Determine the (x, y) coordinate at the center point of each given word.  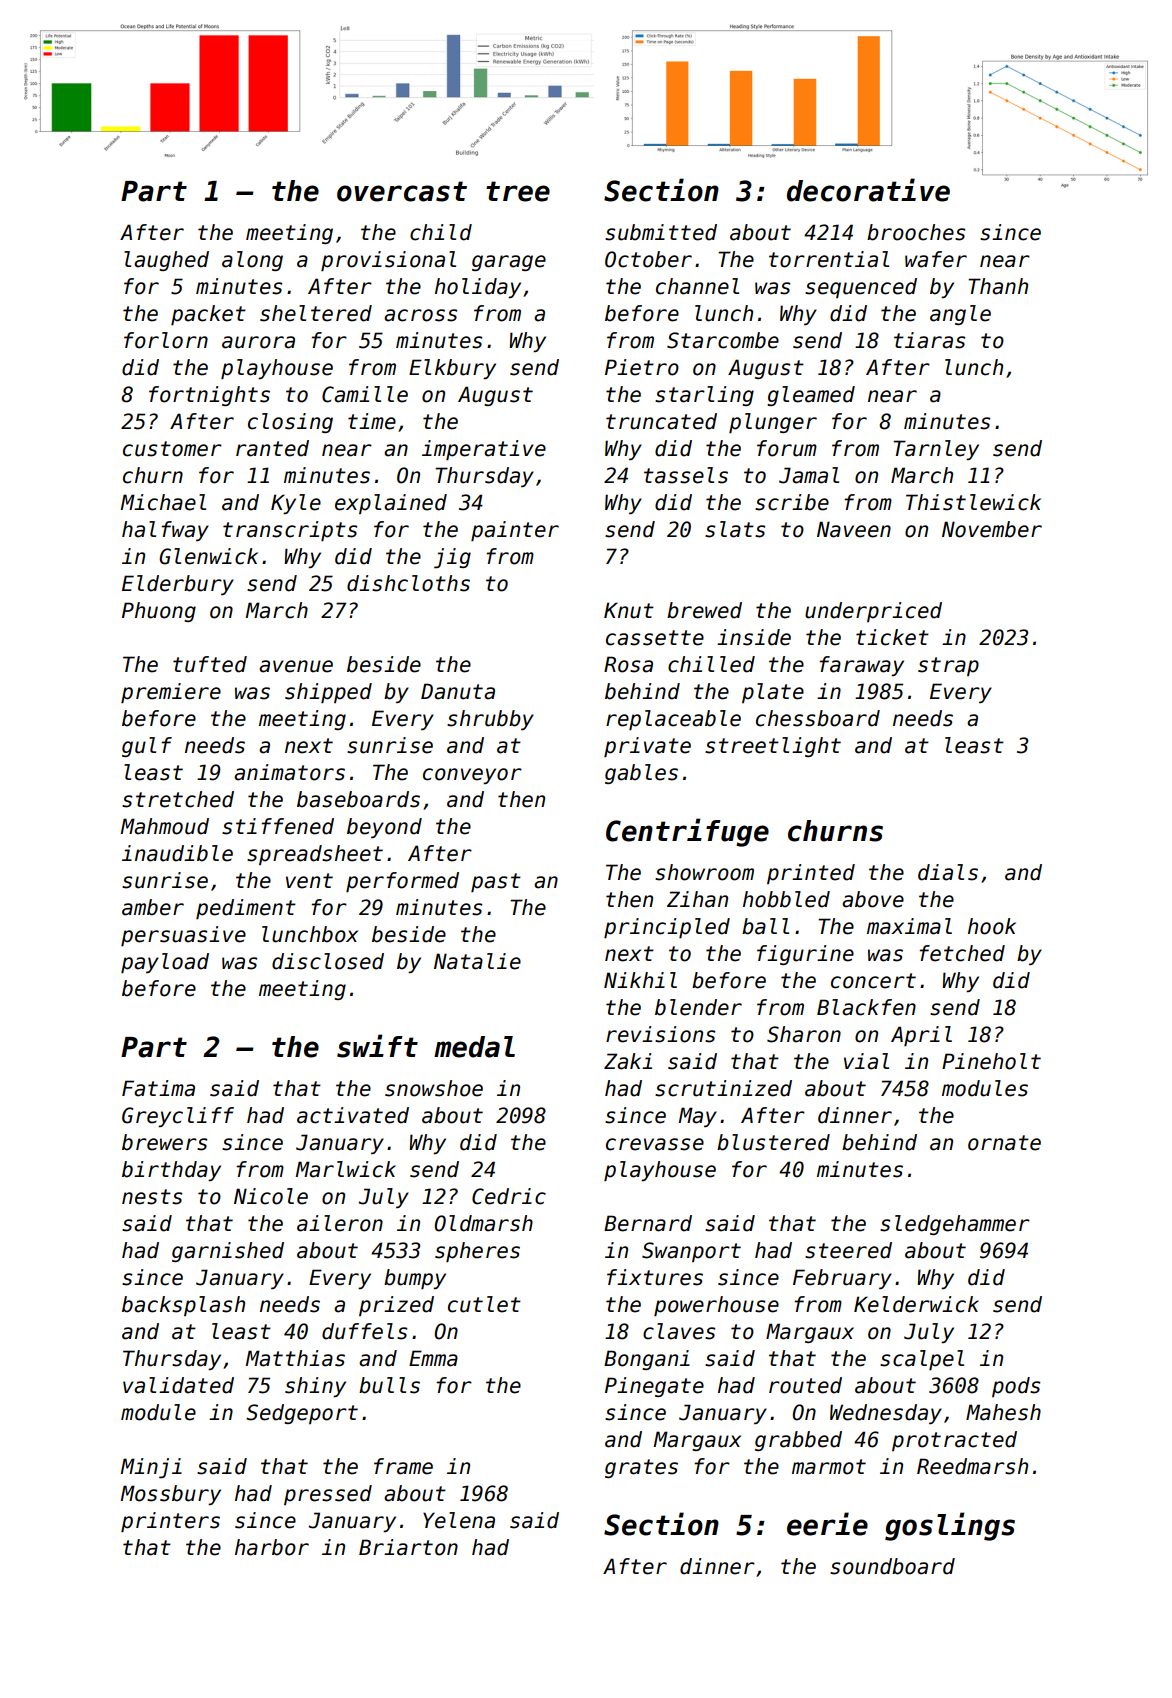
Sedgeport (302, 1414)
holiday (478, 288)
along (252, 261)
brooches (916, 232)
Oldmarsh (484, 1223)
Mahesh (1003, 1412)
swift (377, 1046)
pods (1016, 1387)
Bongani (647, 1360)
